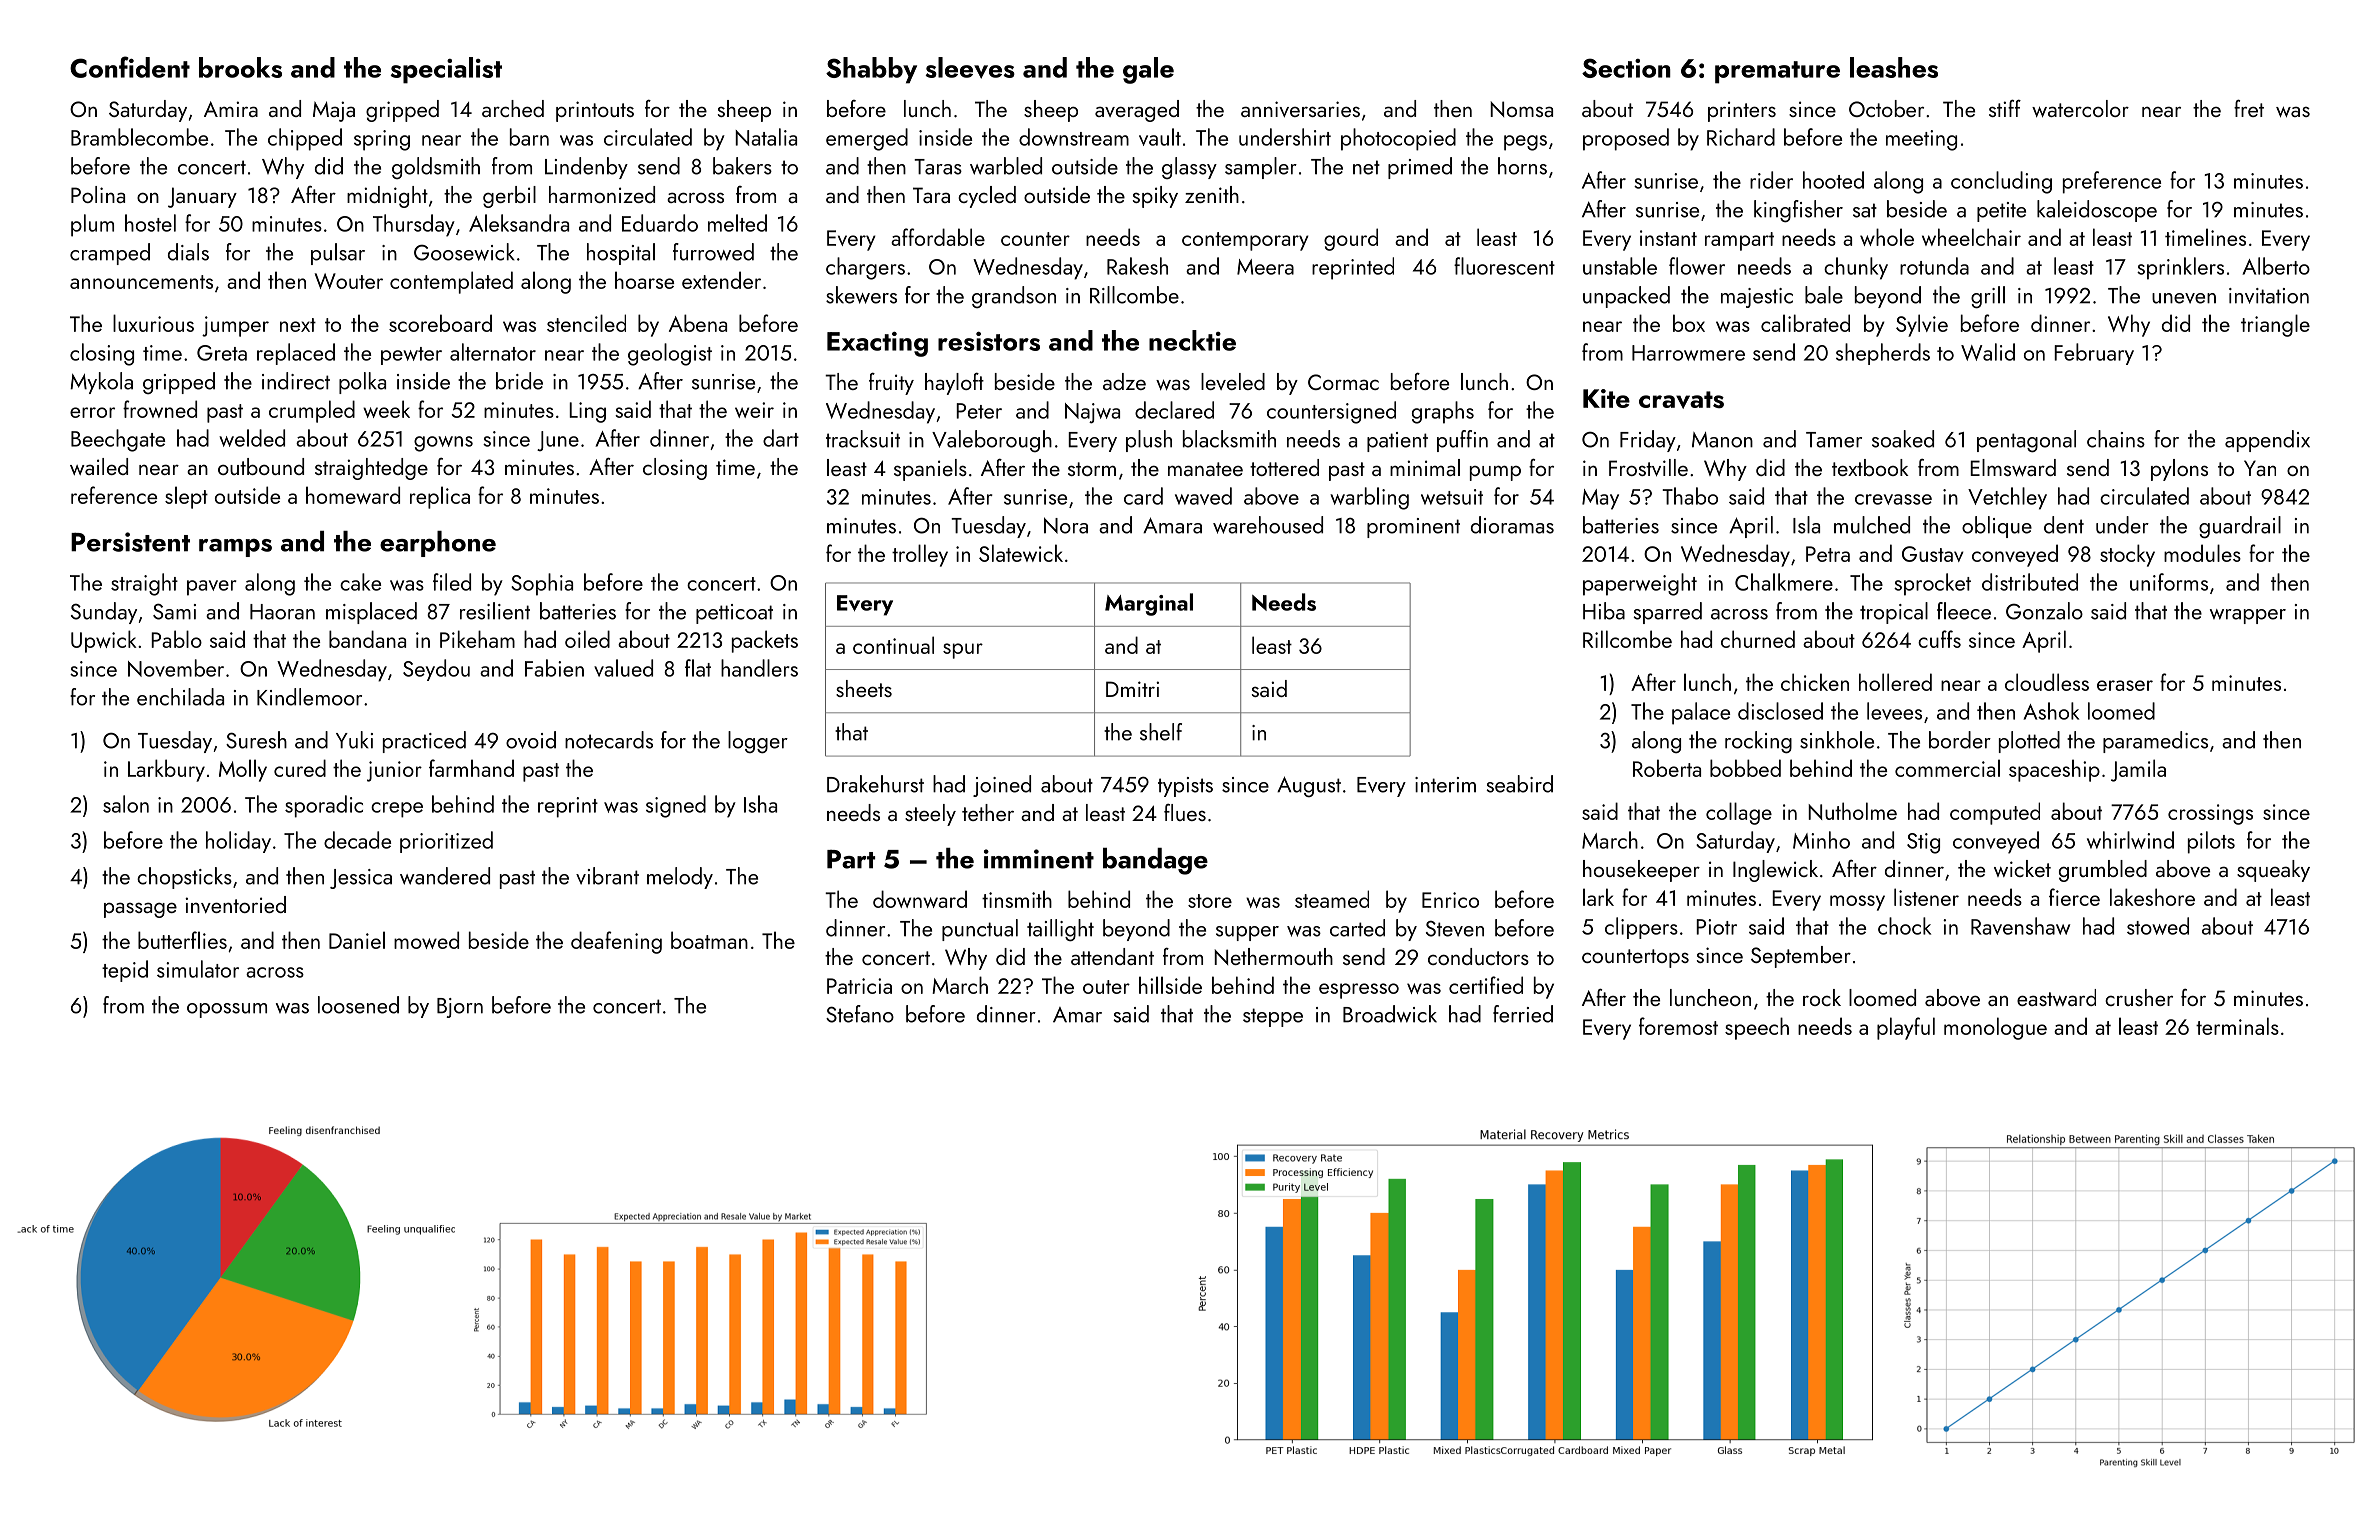 This screenshot has width=2380, height=1540. Describe the element at coordinates (1971, 237) in the screenshot. I see `wheelchair` at that location.
